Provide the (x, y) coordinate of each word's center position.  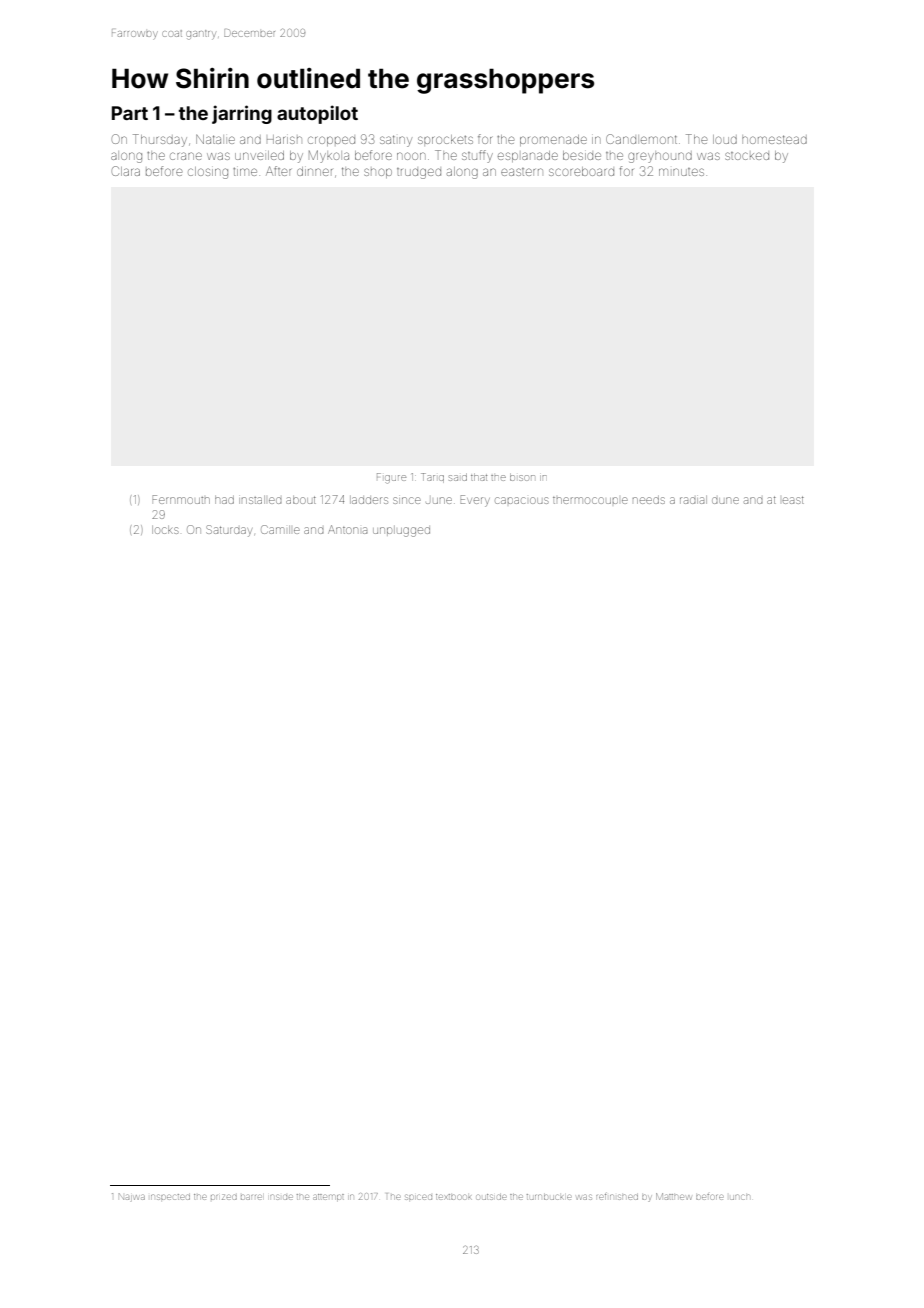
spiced (418, 1197)
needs (649, 500)
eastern (522, 172)
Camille (280, 529)
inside (281, 1197)
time (245, 172)
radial (693, 500)
